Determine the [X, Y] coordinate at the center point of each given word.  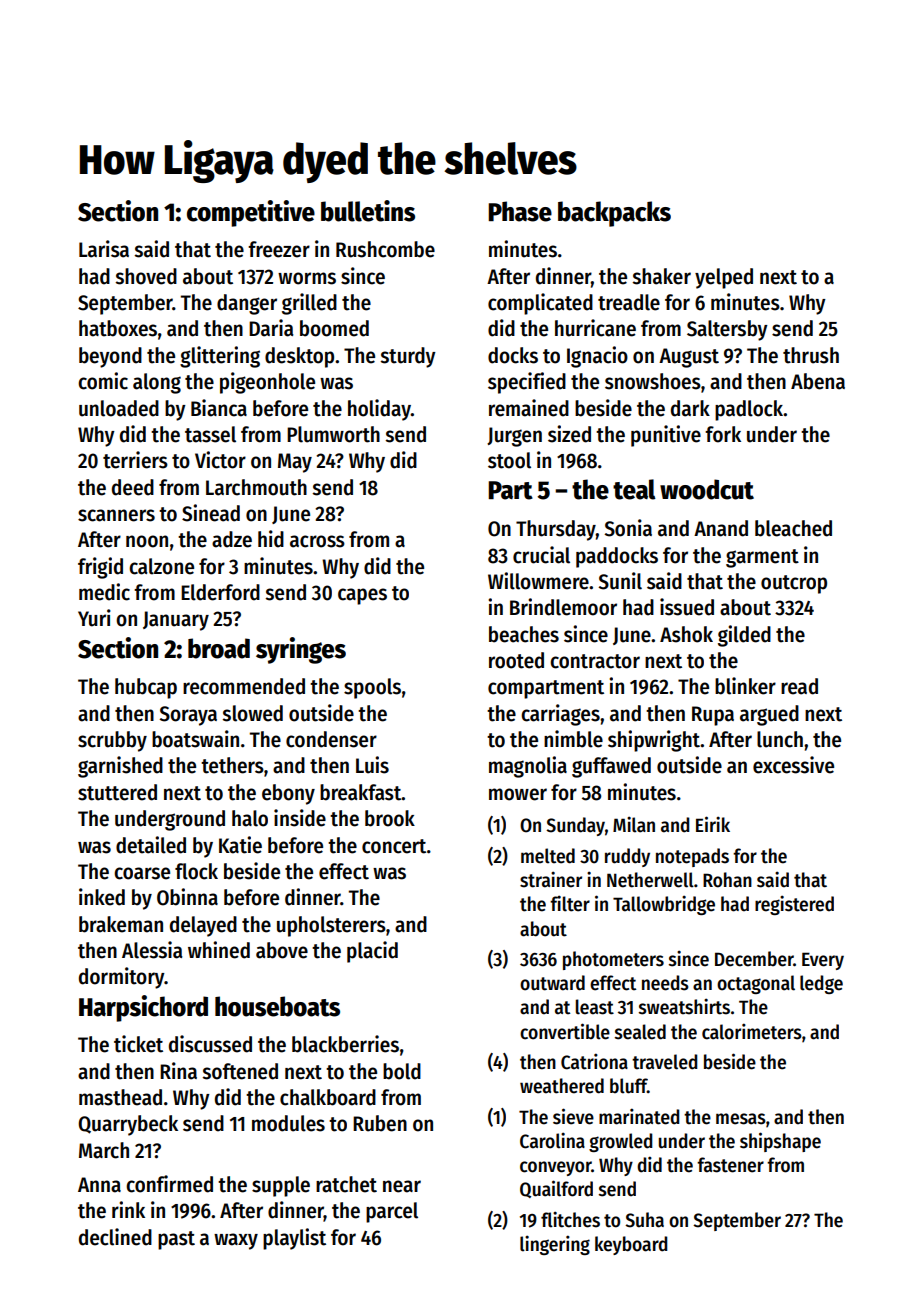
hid [271, 539]
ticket [138, 1044]
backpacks [614, 214]
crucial [541, 555]
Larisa [104, 249]
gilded [744, 636]
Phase [520, 211]
